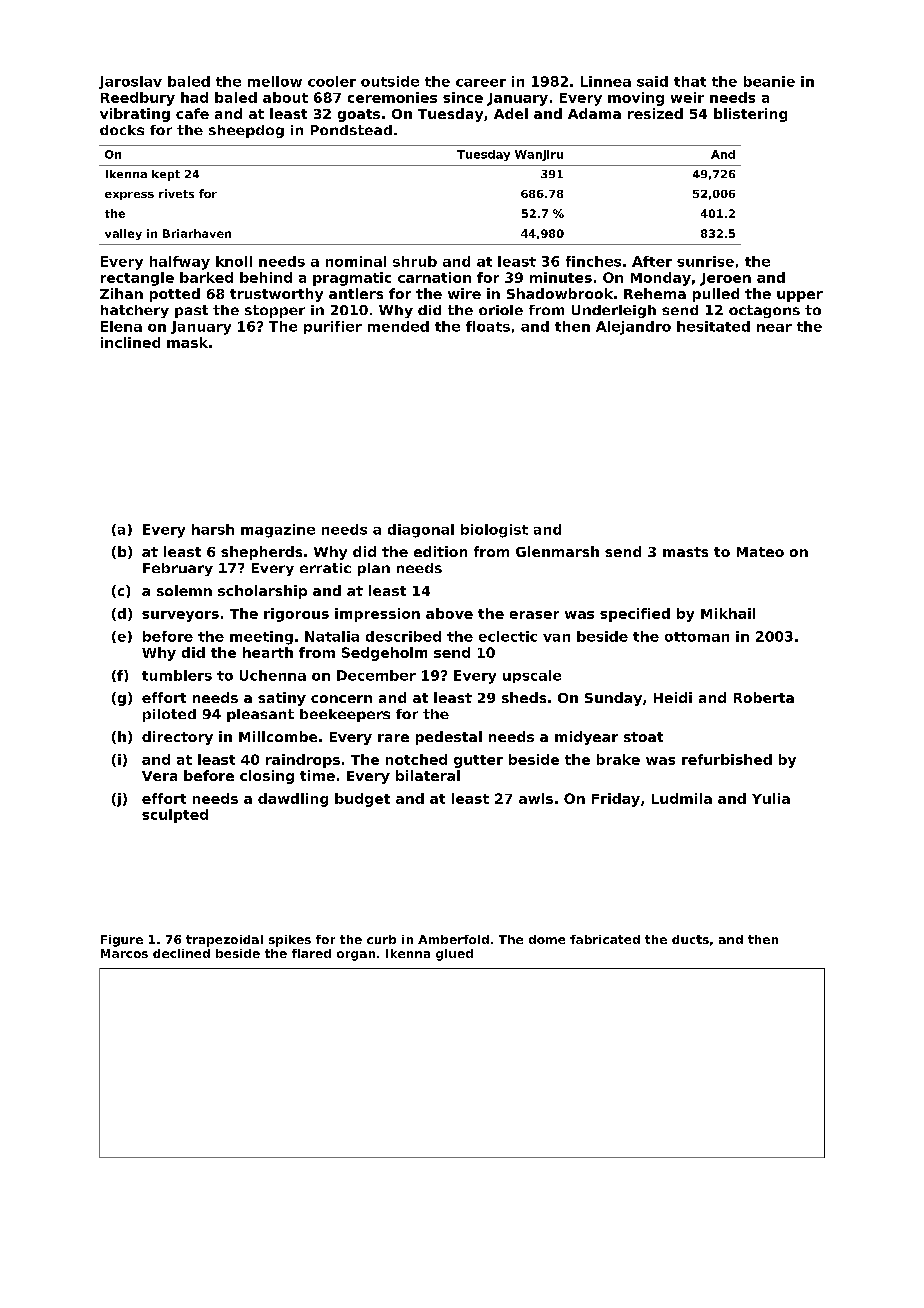 This screenshot has height=1308, width=924. I want to click on past, so click(191, 311).
